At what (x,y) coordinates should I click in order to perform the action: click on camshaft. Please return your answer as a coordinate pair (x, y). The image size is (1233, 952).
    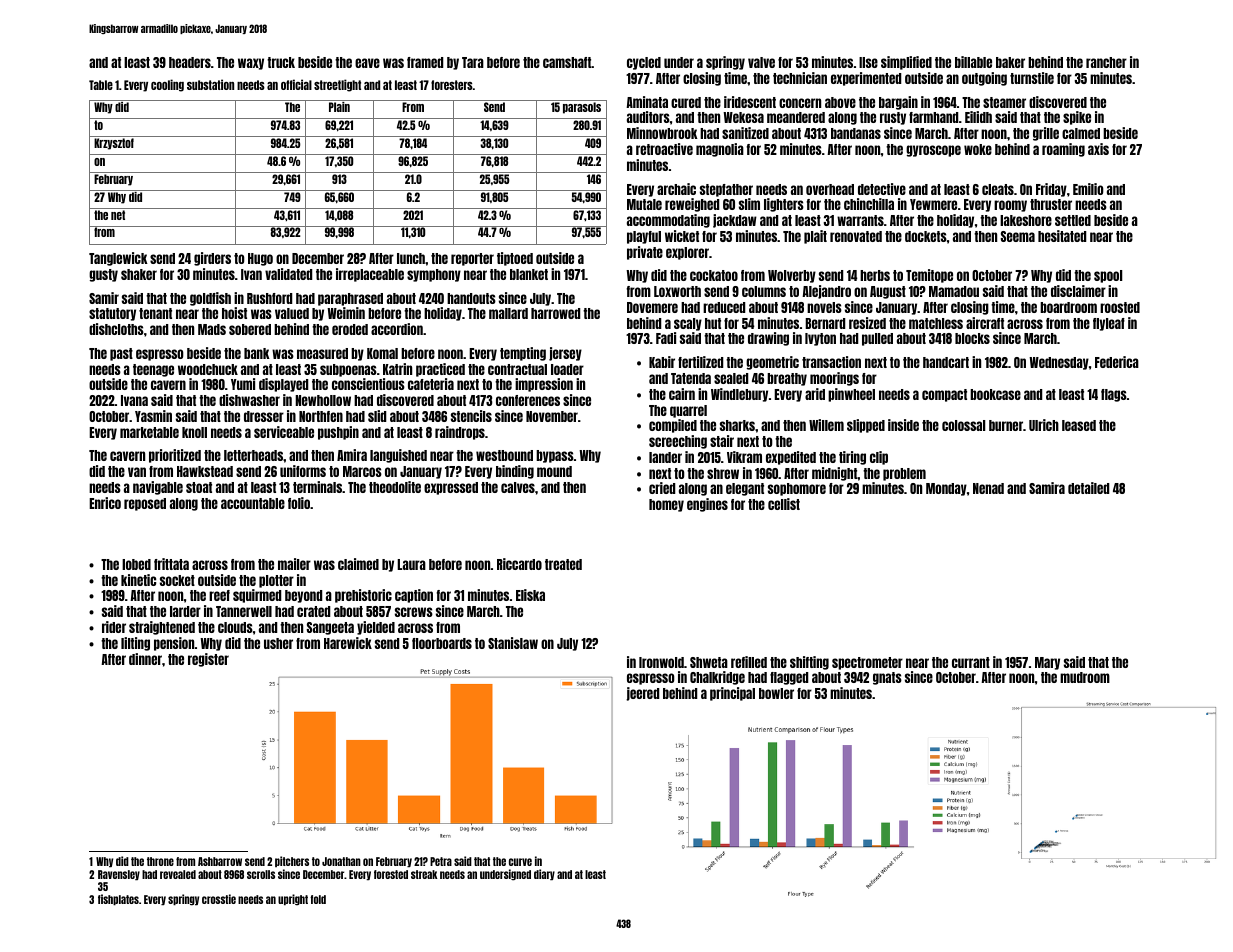
    Looking at the image, I should click on (567, 62).
